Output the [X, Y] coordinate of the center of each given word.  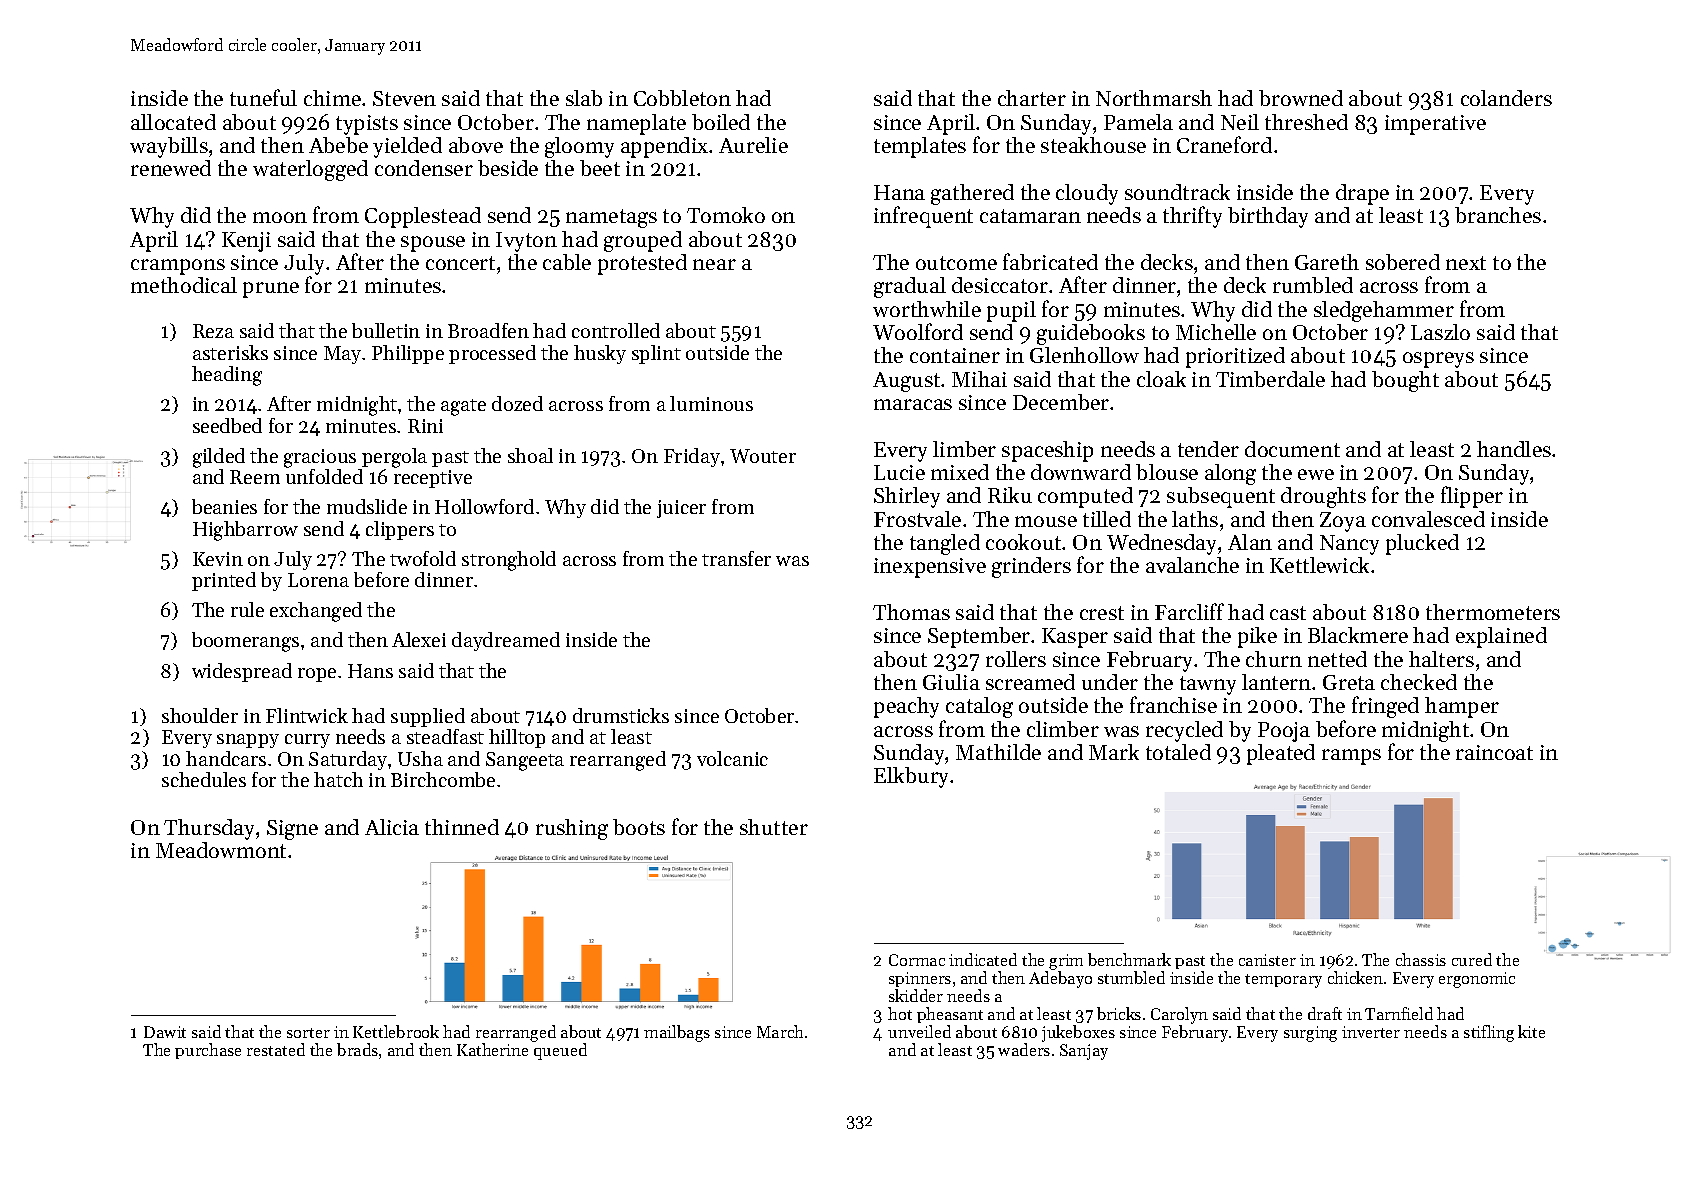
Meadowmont [221, 850]
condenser [424, 168]
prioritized [1235, 357]
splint [656, 354]
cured [1472, 959]
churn [1274, 659]
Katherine [492, 1049]
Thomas [911, 612]
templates [920, 147]
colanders [1506, 98]
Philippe [408, 354]
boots [639, 827]
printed [224, 581]
